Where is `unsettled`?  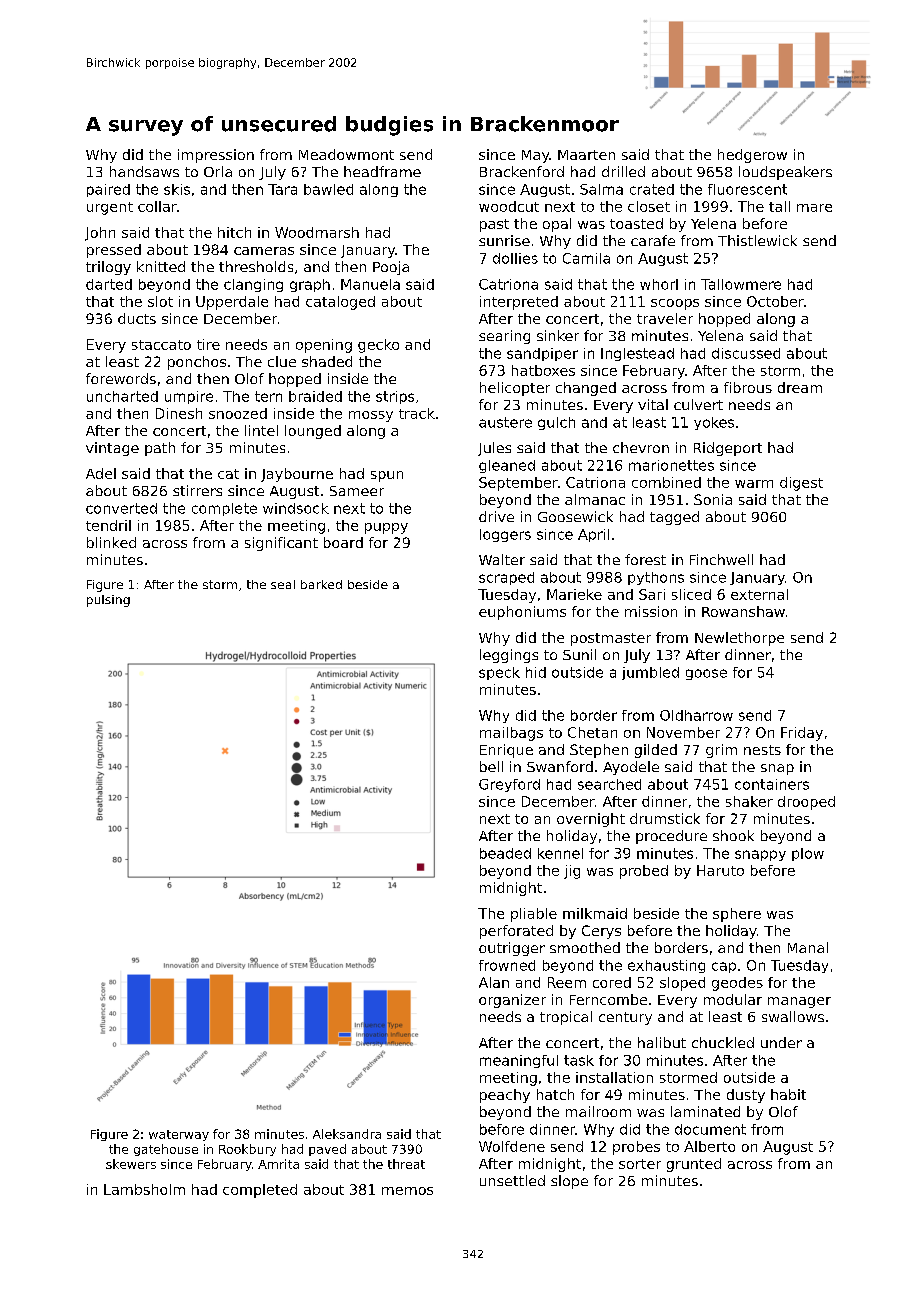 unsettled is located at coordinates (512, 1180).
